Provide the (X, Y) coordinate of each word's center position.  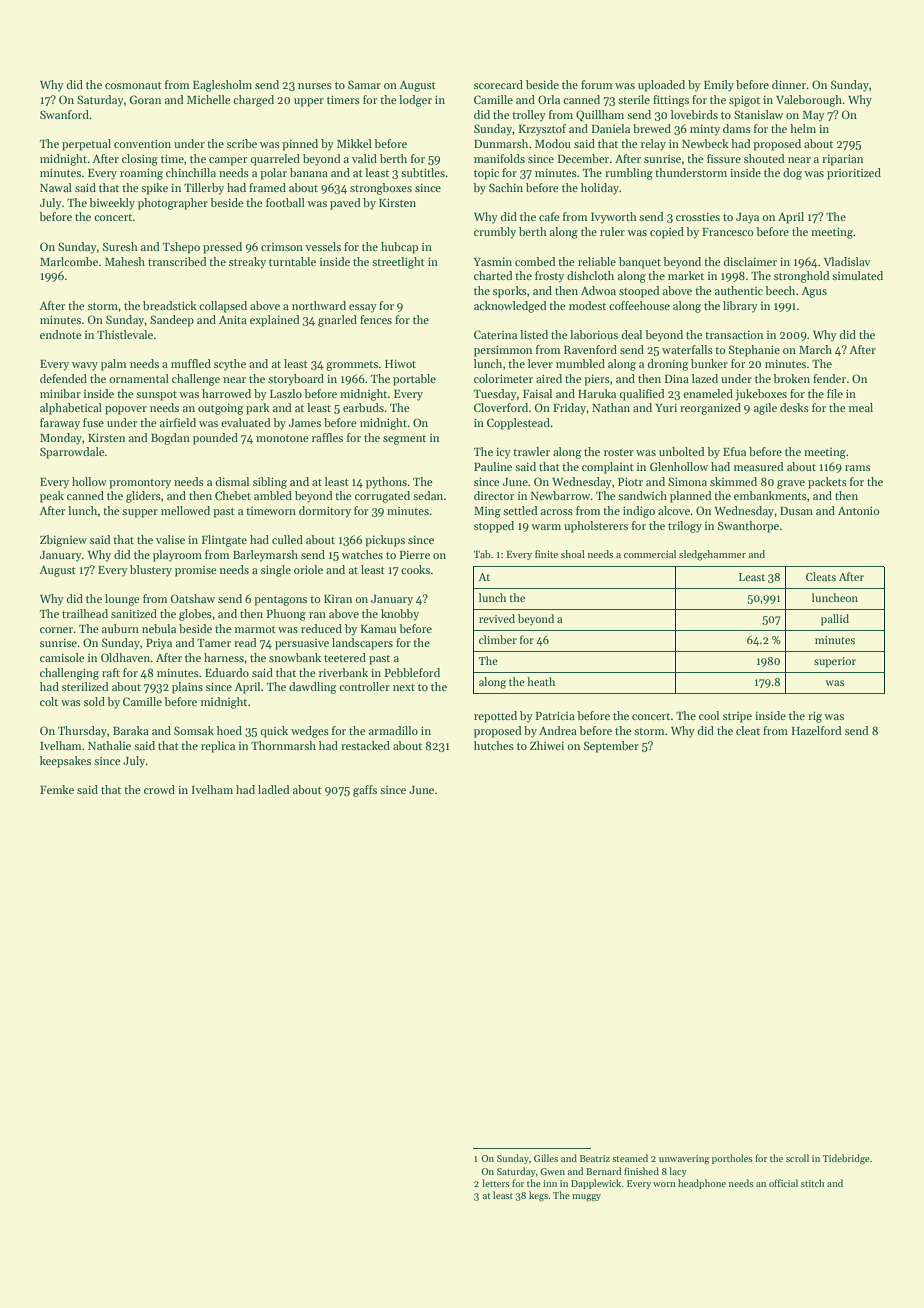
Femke (57, 789)
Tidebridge (846, 1159)
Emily (719, 86)
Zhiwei (547, 745)
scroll (797, 1158)
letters (496, 1183)
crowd (159, 789)
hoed (229, 730)
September (611, 747)
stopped (494, 527)
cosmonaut (133, 85)
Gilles (546, 1158)
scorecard (498, 84)
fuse (93, 422)
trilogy (685, 527)
